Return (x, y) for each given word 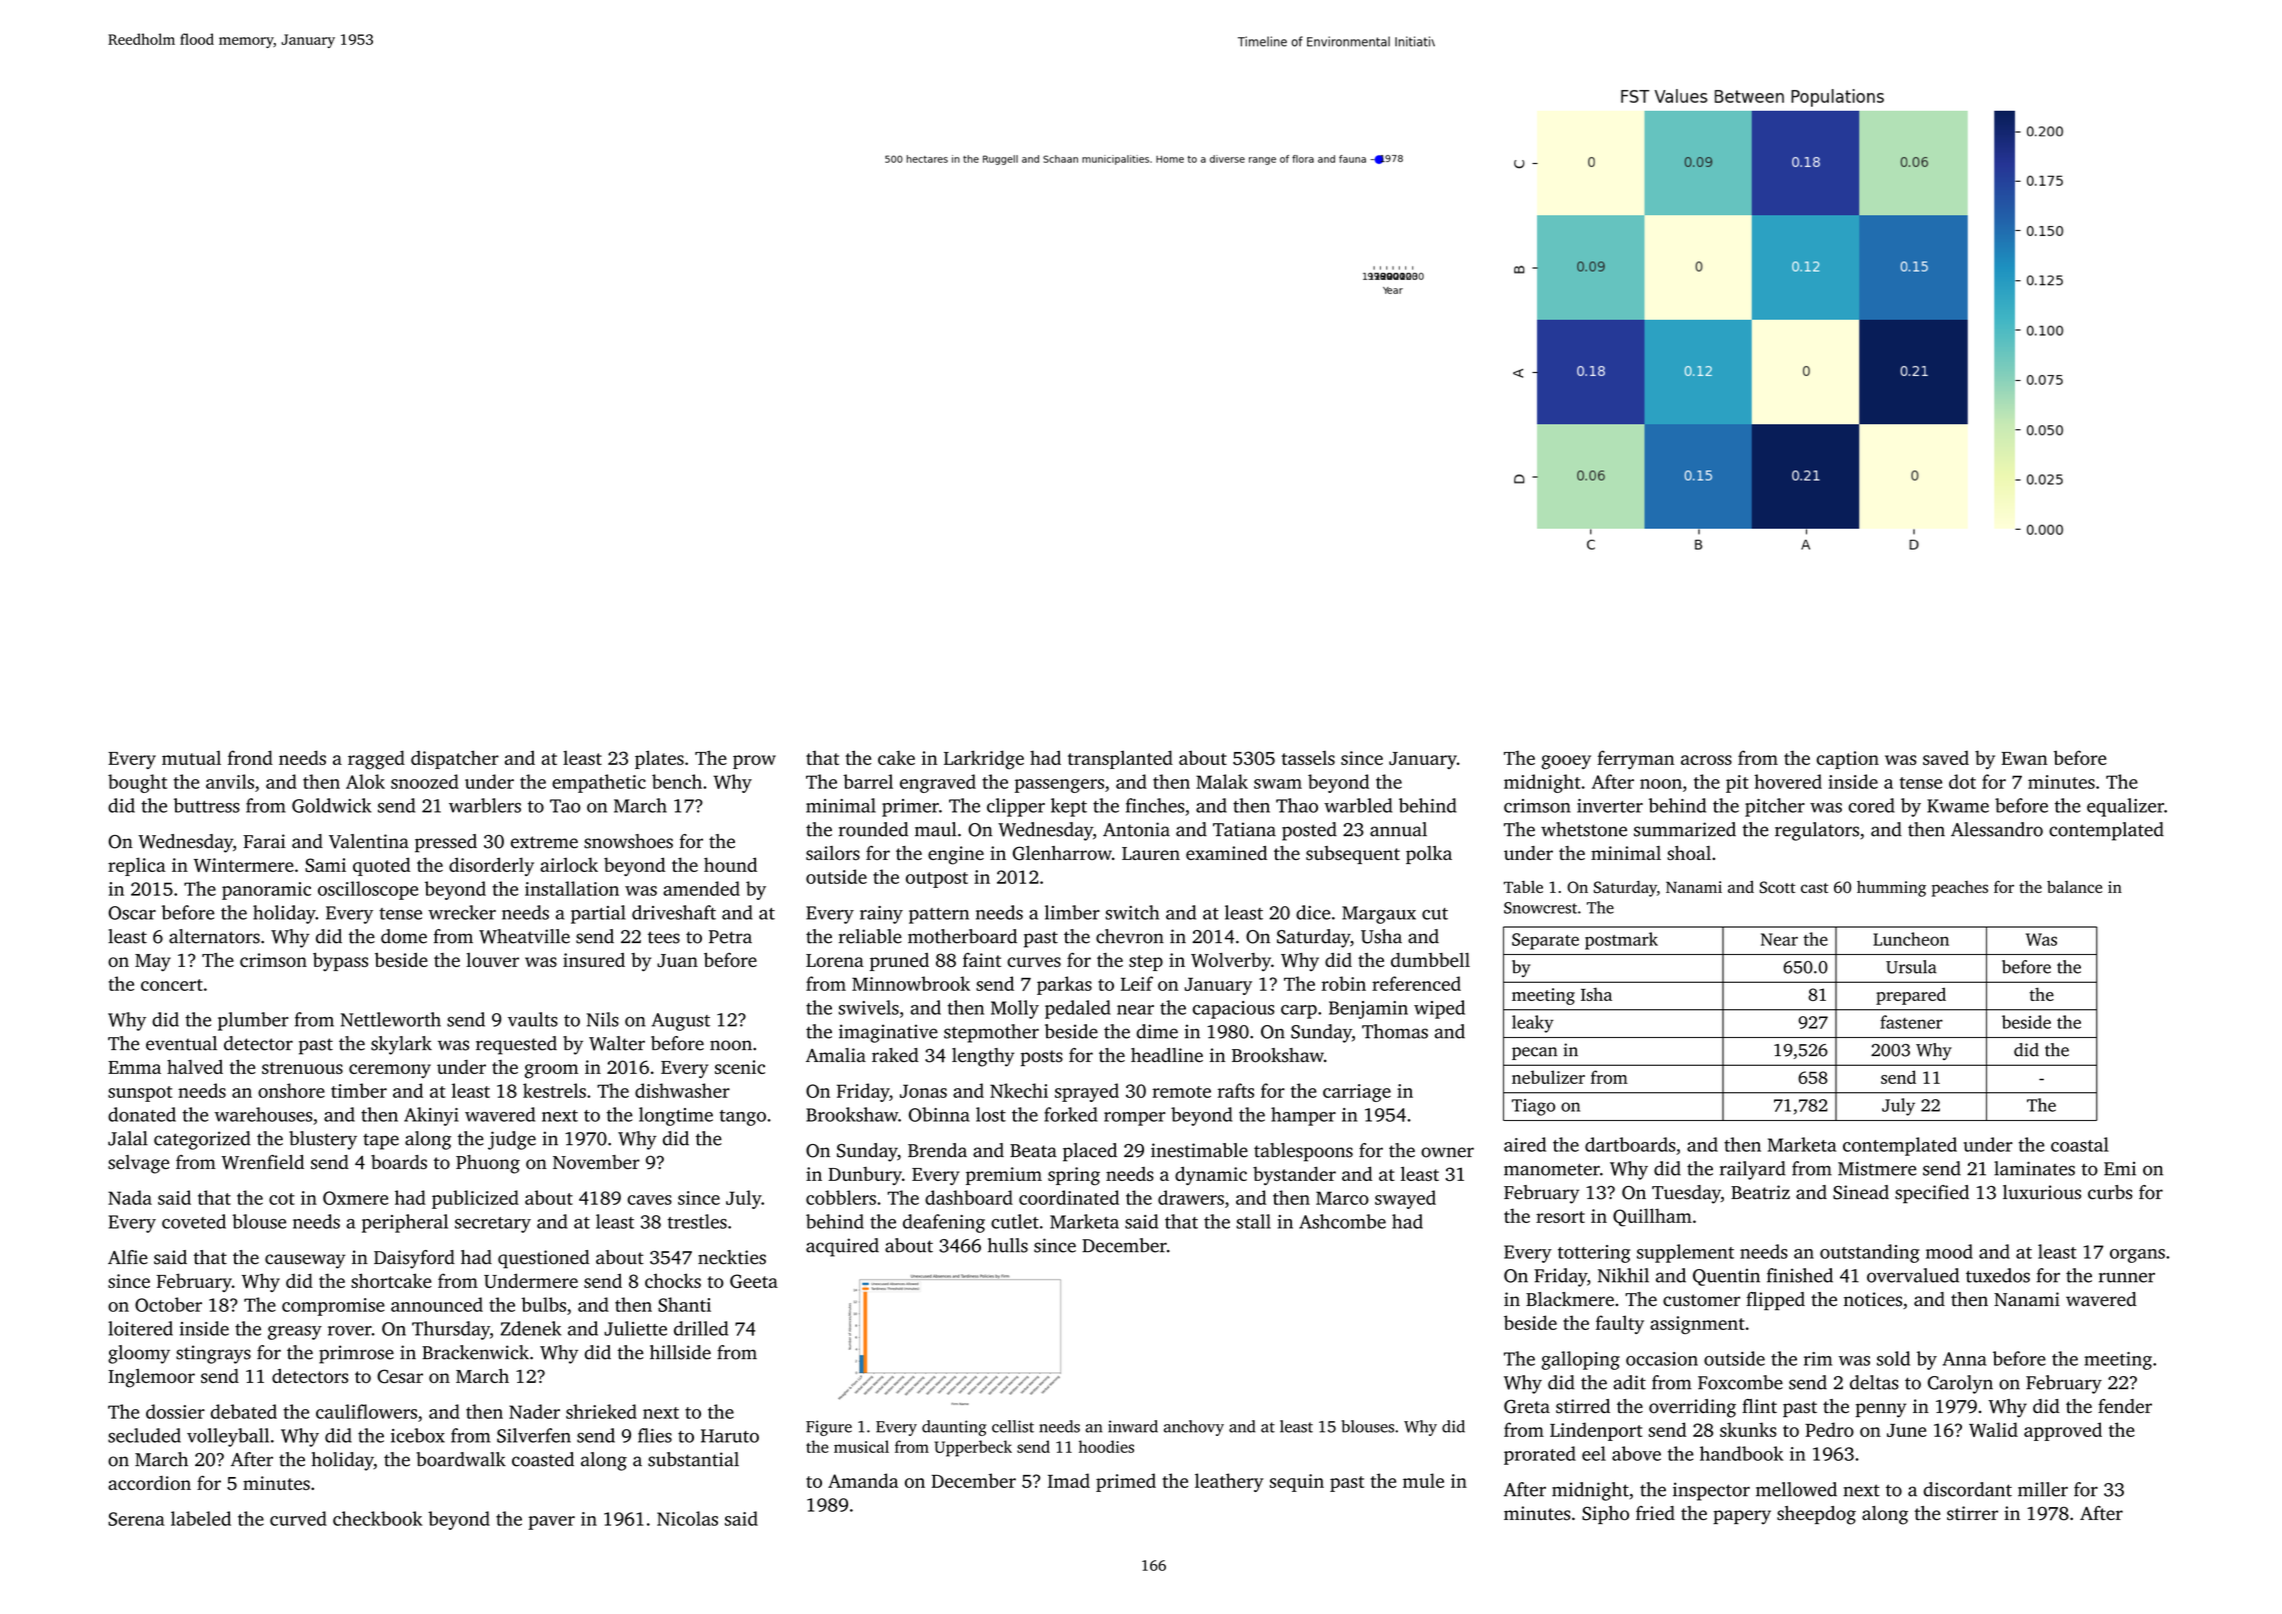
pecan (1534, 1053)
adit (1629, 1382)
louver (492, 960)
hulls (1008, 1245)
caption (1848, 760)
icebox (418, 1435)
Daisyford (414, 1259)
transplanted (1120, 759)
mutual (191, 758)
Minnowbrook (911, 983)
